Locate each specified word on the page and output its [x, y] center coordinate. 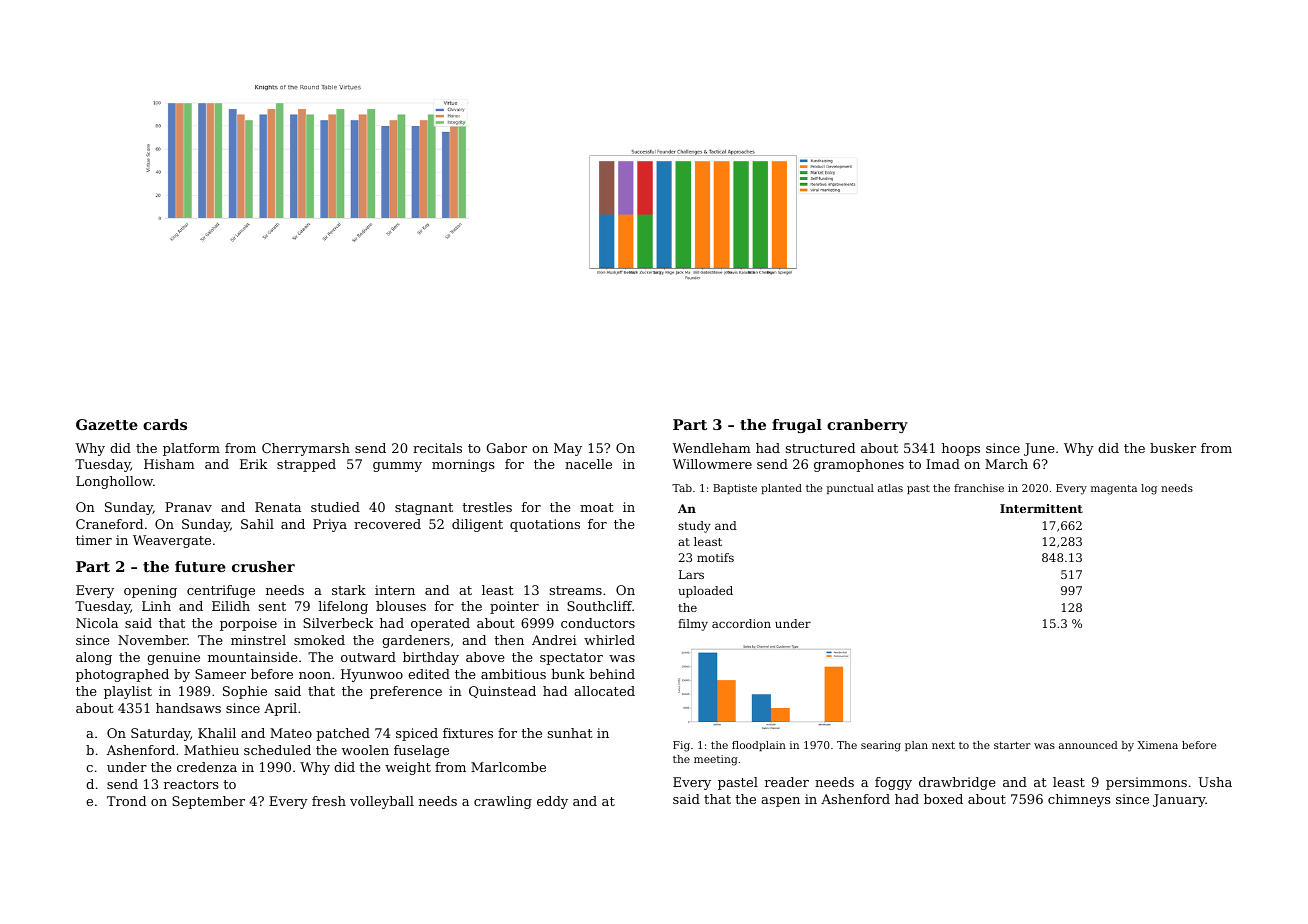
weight [408, 768]
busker [1173, 448]
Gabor [507, 448]
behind [612, 674]
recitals [437, 448]
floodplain [759, 746]
